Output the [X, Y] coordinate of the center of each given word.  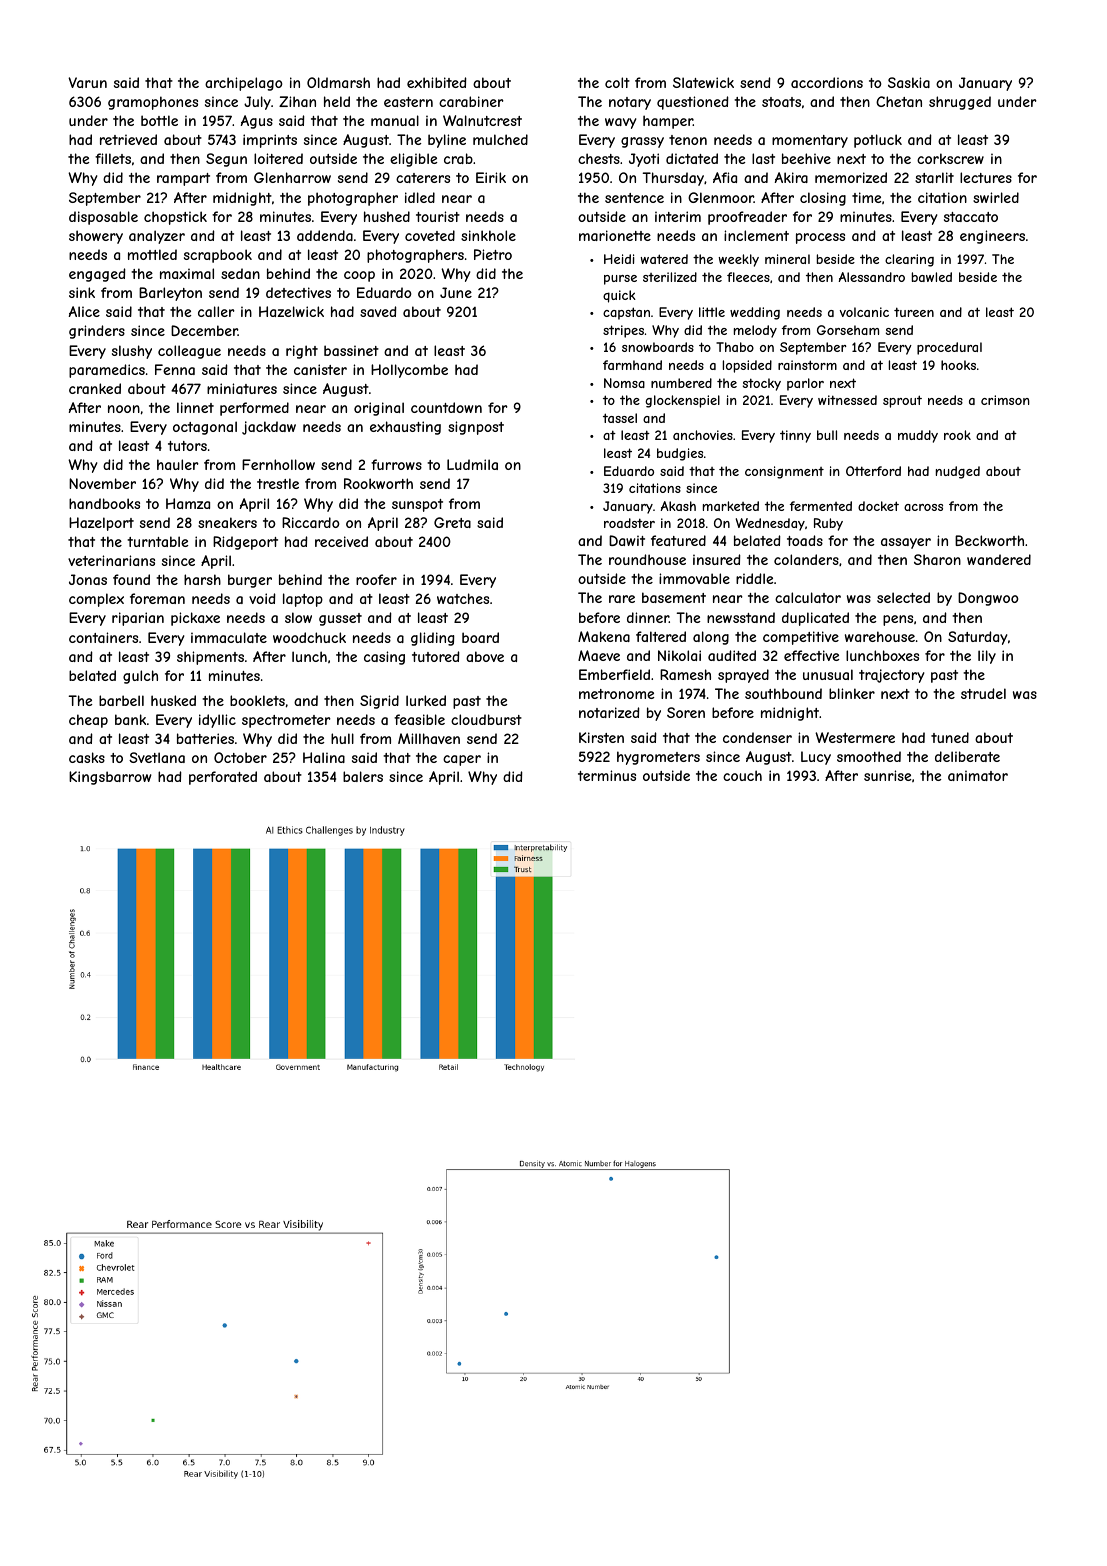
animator [978, 775]
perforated [223, 778]
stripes [623, 331]
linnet [195, 407]
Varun [87, 82]
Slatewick [703, 82]
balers [363, 776]
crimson [1005, 400]
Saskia [909, 82]
